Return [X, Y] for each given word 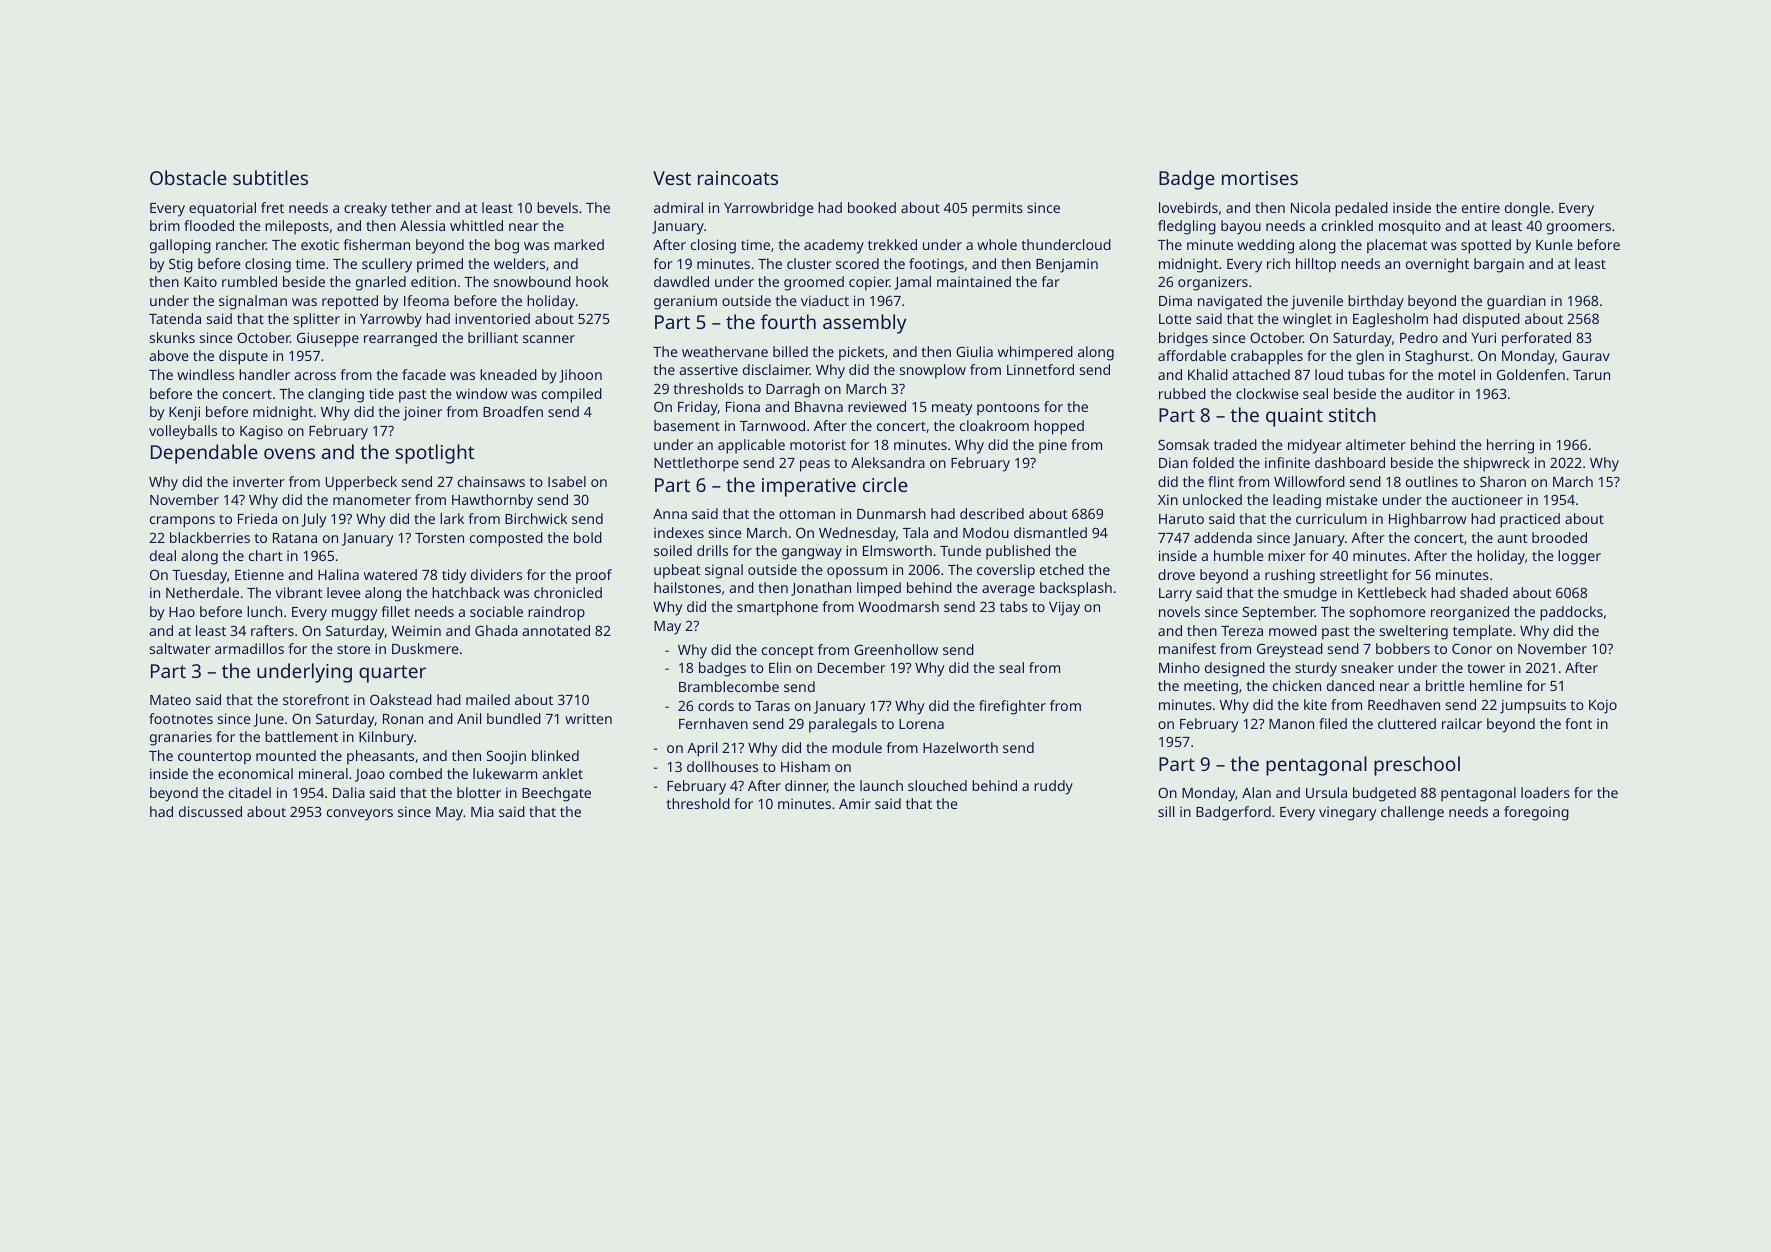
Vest [672, 178]
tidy [454, 576]
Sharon [1503, 481]
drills [712, 550]
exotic [320, 245]
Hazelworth [960, 747]
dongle [1527, 209]
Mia [482, 811]
